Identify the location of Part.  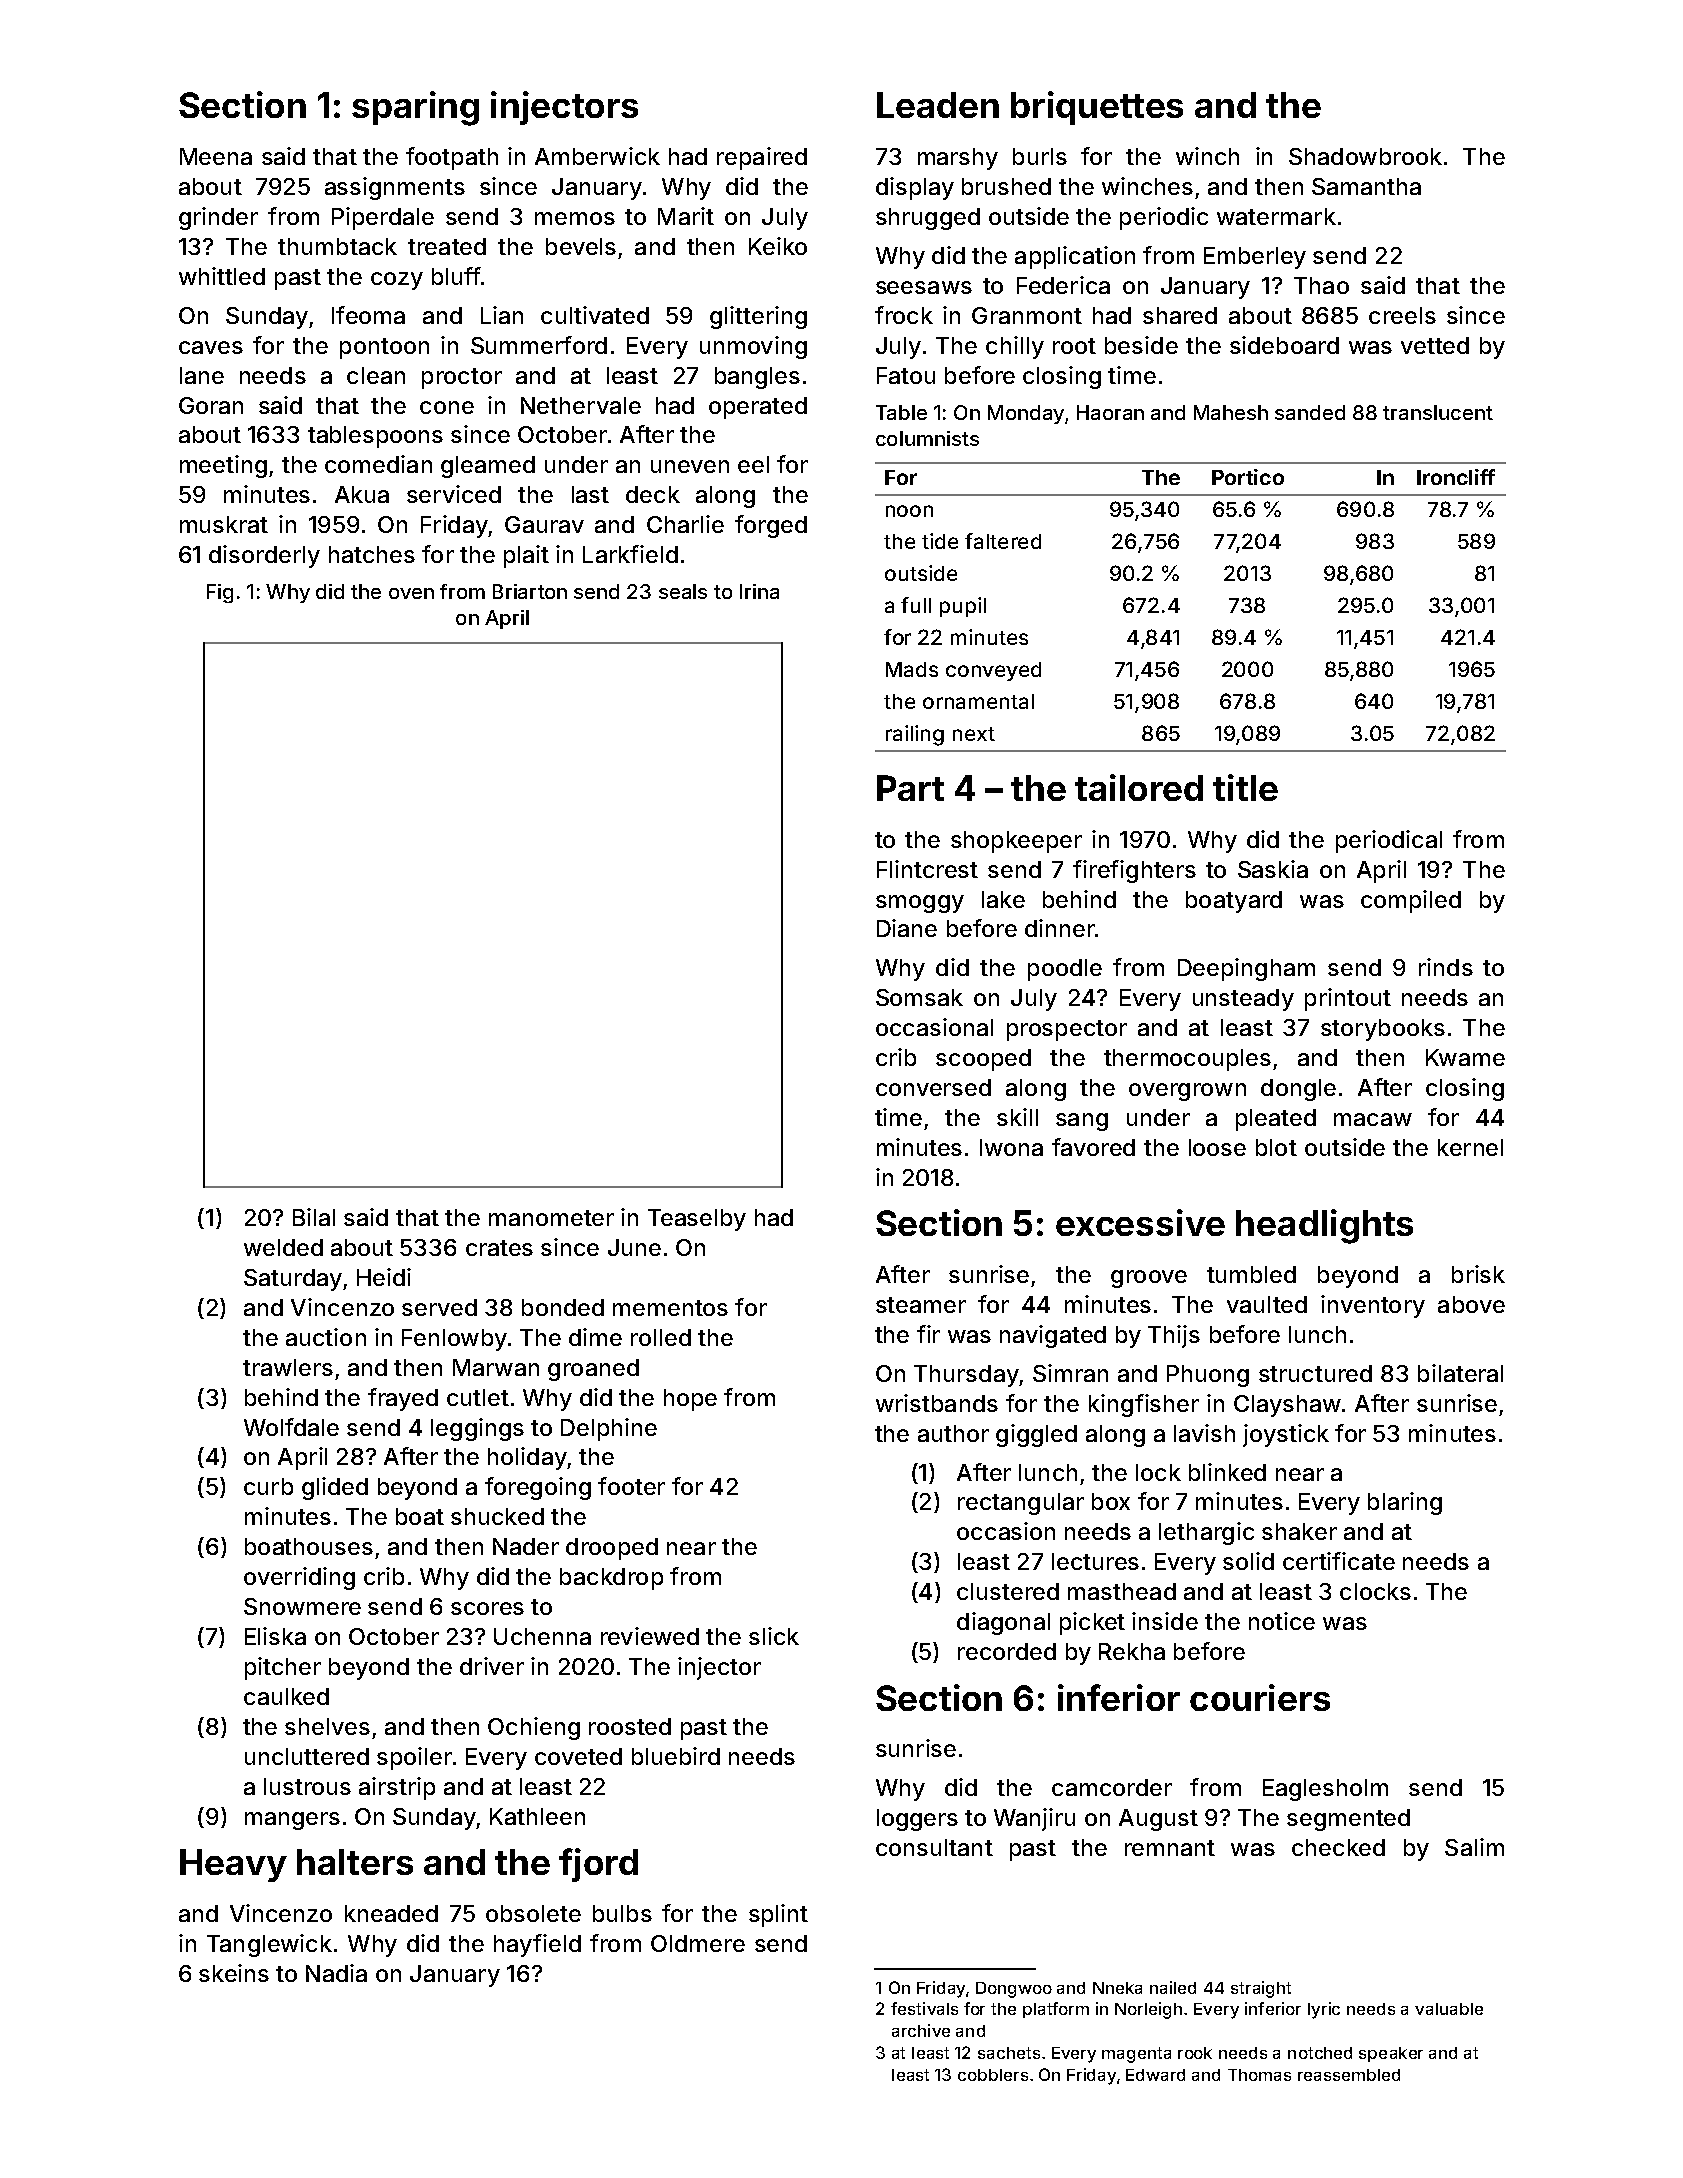
(910, 788).
